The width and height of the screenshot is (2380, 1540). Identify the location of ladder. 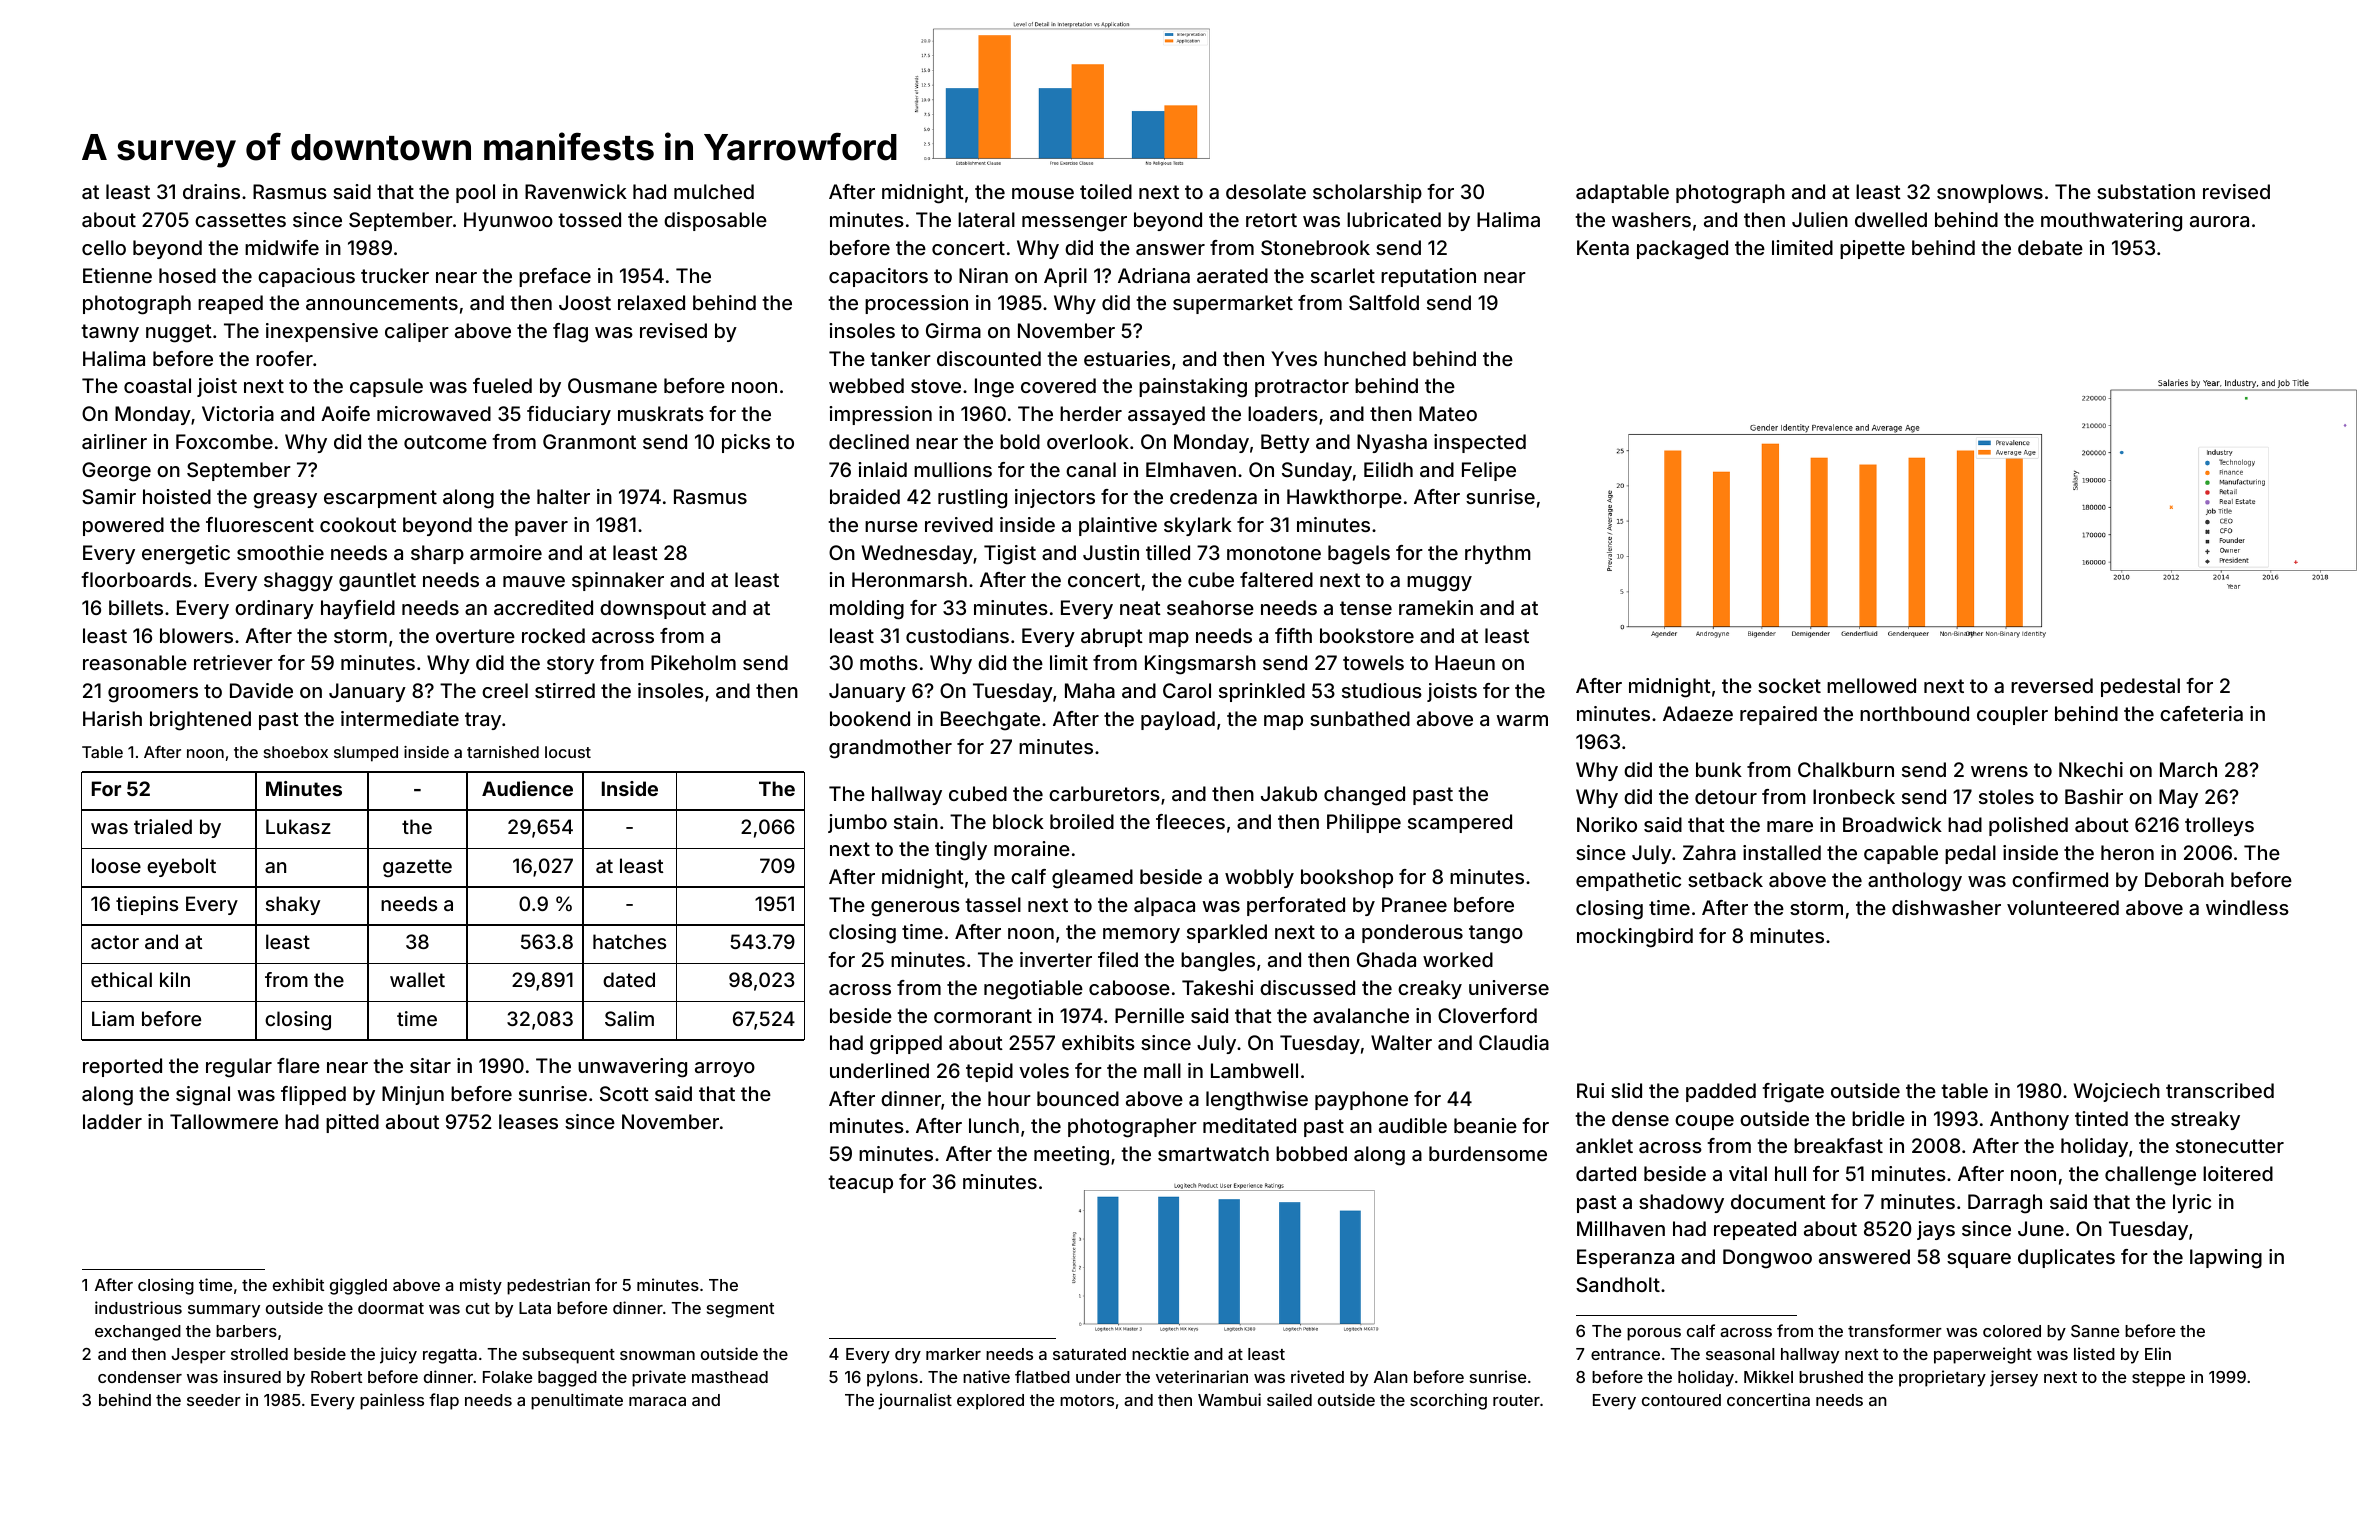
(112, 1121).
